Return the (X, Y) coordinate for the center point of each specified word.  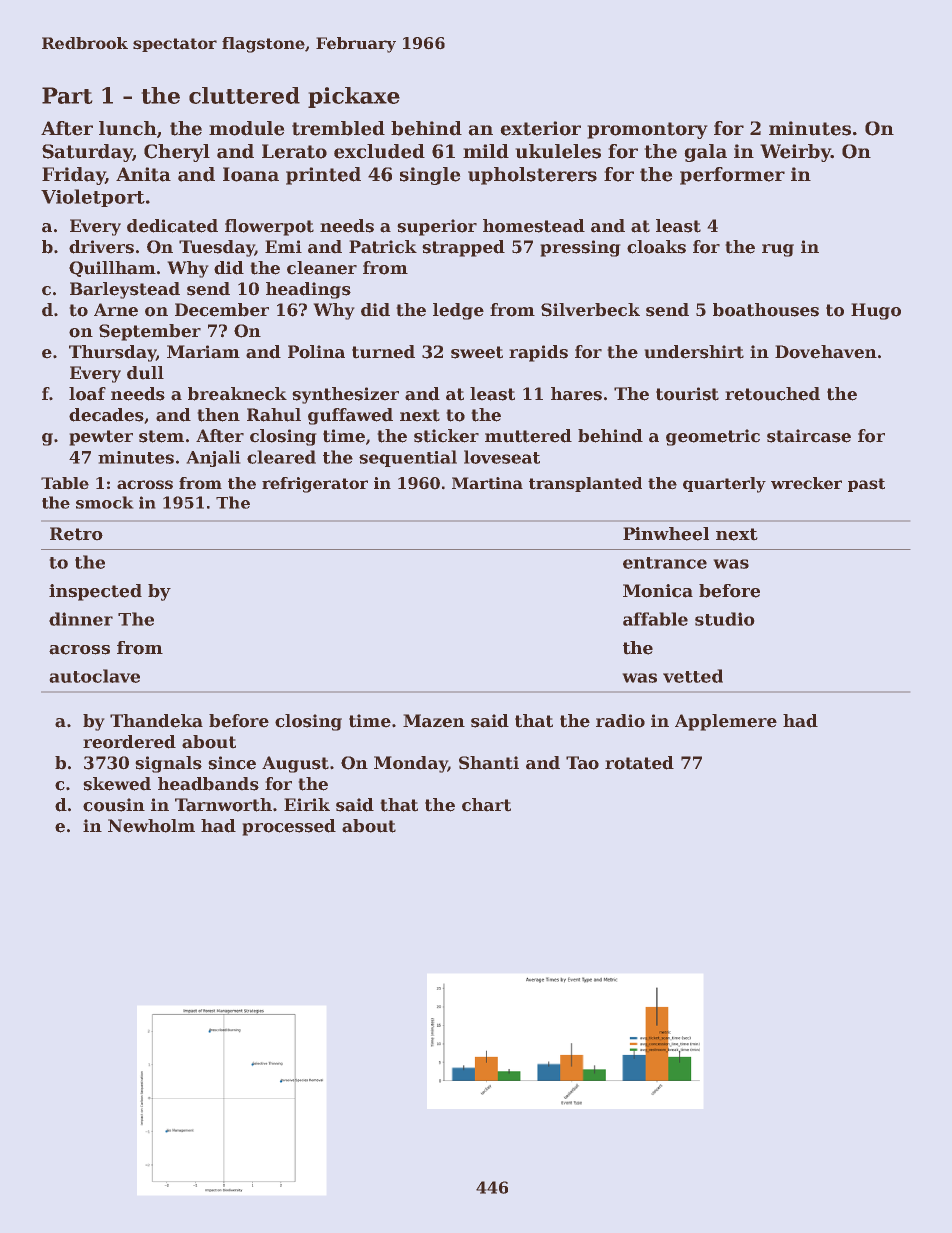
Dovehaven (826, 352)
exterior (540, 128)
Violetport (93, 198)
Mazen (434, 721)
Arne (116, 310)
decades (106, 415)
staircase (809, 436)
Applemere (726, 722)
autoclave (94, 676)
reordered (129, 742)
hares (576, 394)
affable (655, 619)
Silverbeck (590, 310)
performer (732, 176)
